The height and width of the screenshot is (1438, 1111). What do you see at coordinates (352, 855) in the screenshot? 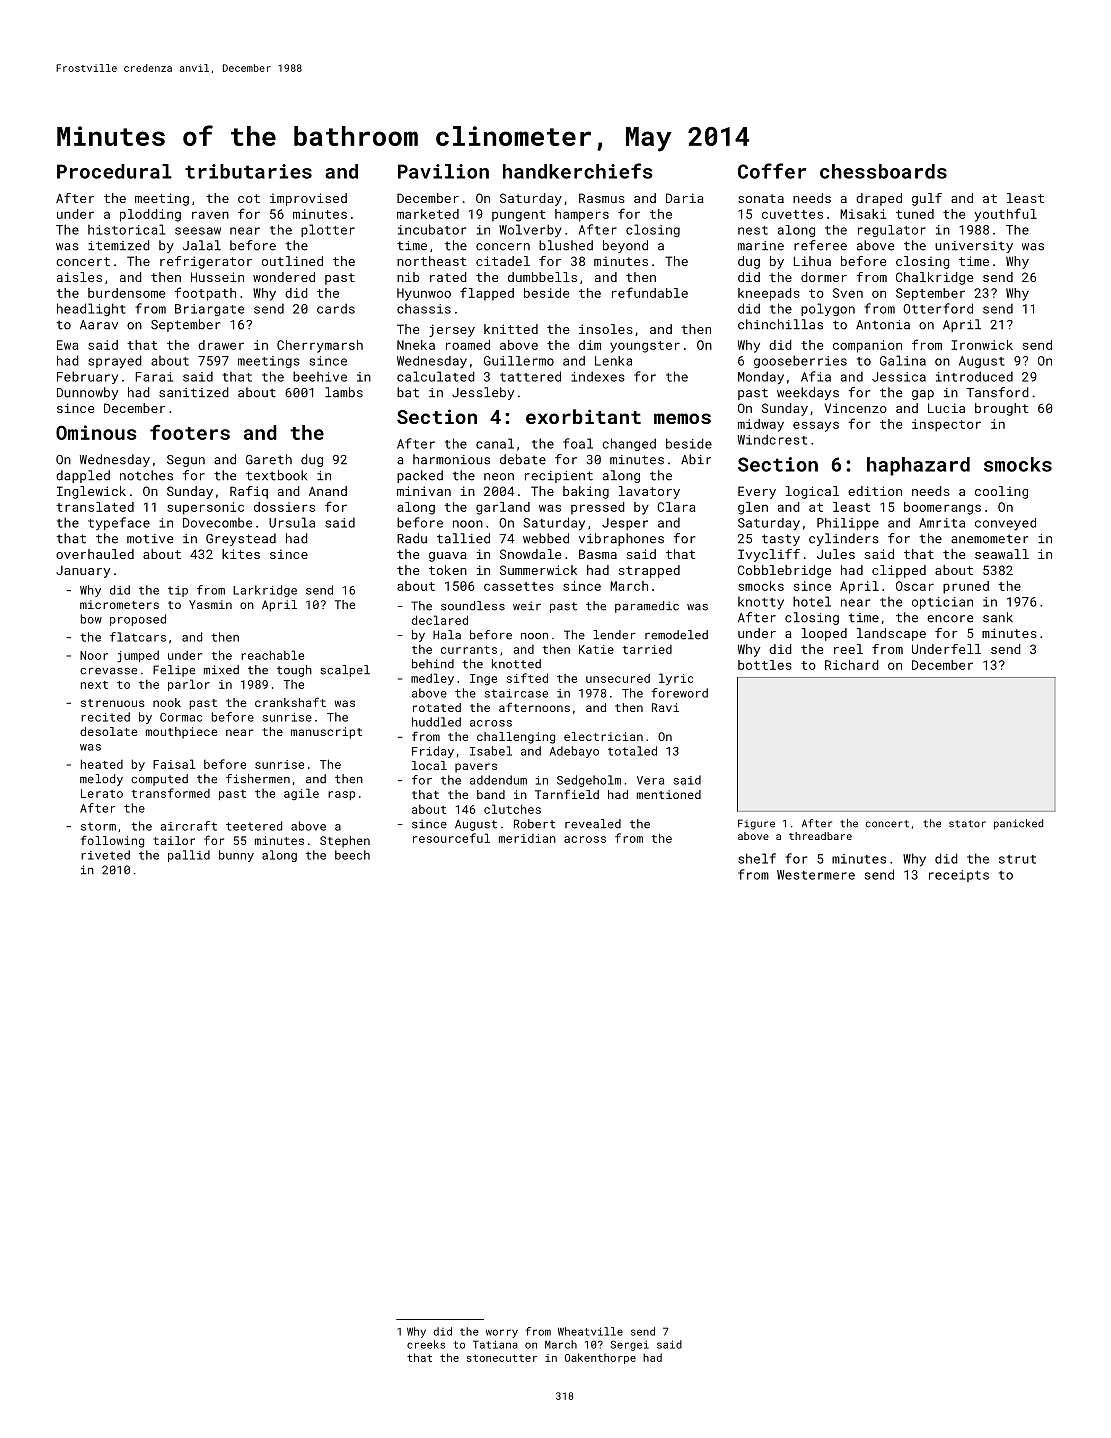
I see `beech` at bounding box center [352, 855].
